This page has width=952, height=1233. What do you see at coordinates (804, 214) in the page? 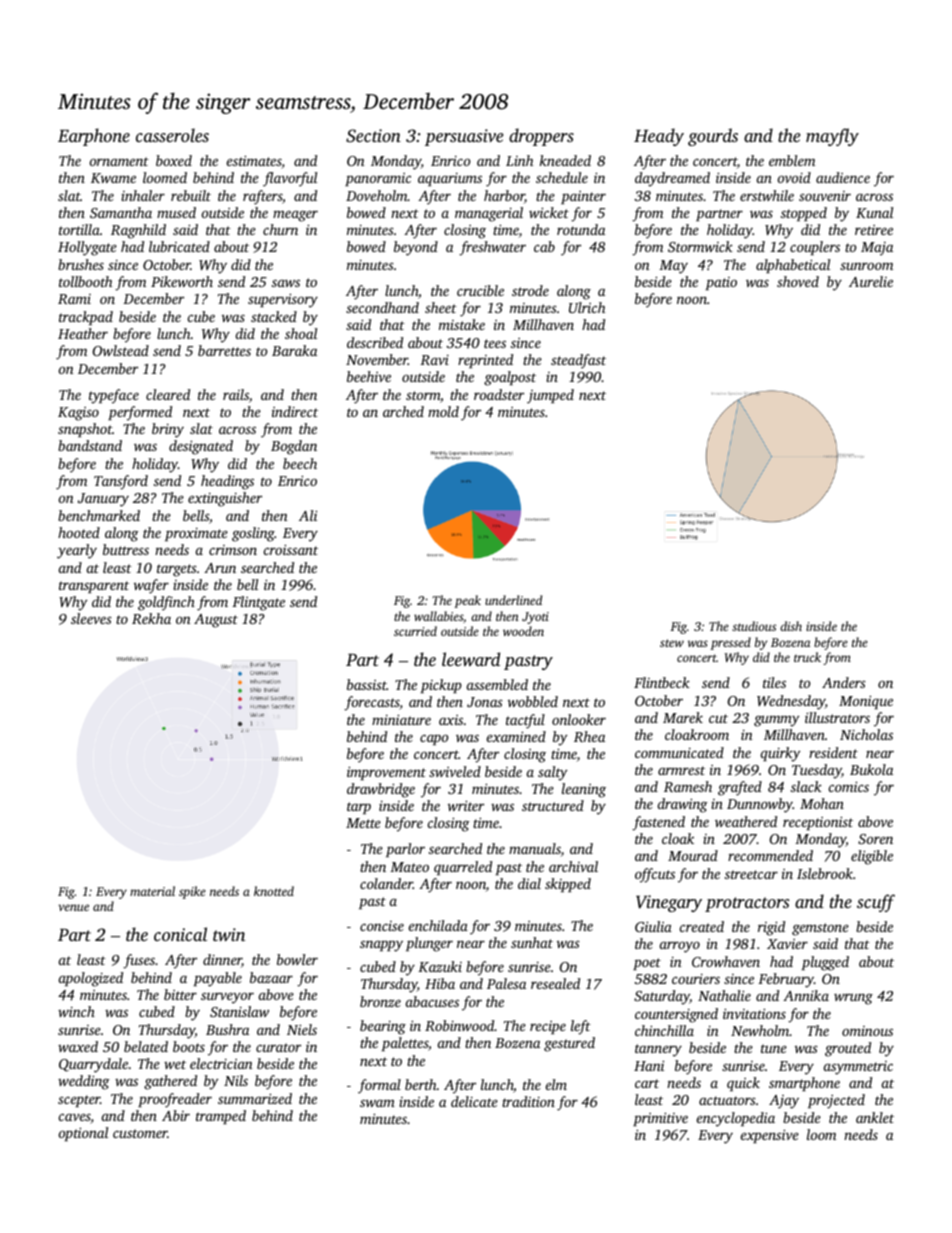
I see `stopped` at bounding box center [804, 214].
